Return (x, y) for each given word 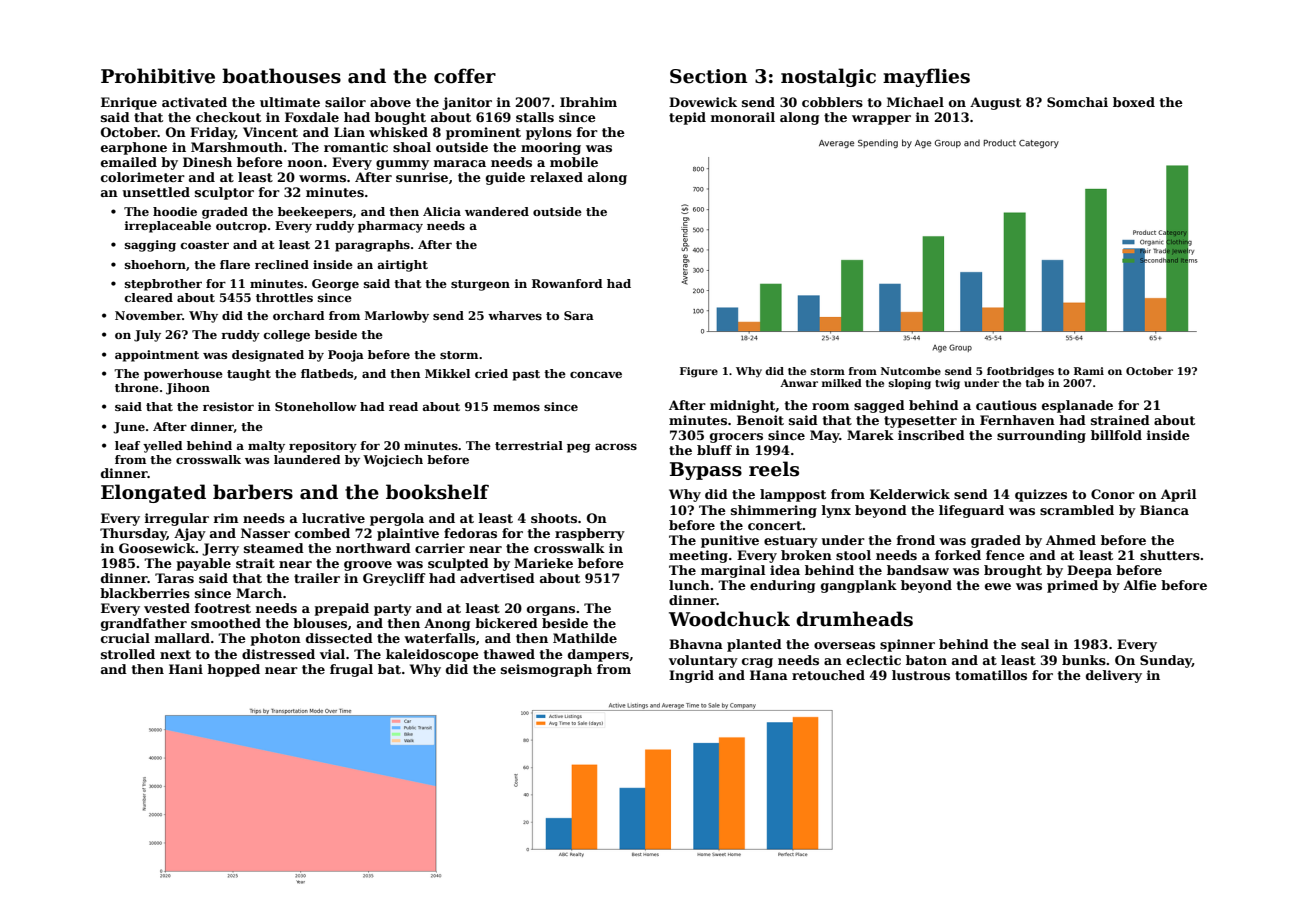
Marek (870, 435)
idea (785, 570)
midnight (743, 406)
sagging (150, 246)
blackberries (145, 593)
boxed (1134, 102)
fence (1005, 555)
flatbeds (327, 373)
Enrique (129, 103)
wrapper (881, 120)
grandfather (144, 624)
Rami (1089, 371)
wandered (497, 211)
